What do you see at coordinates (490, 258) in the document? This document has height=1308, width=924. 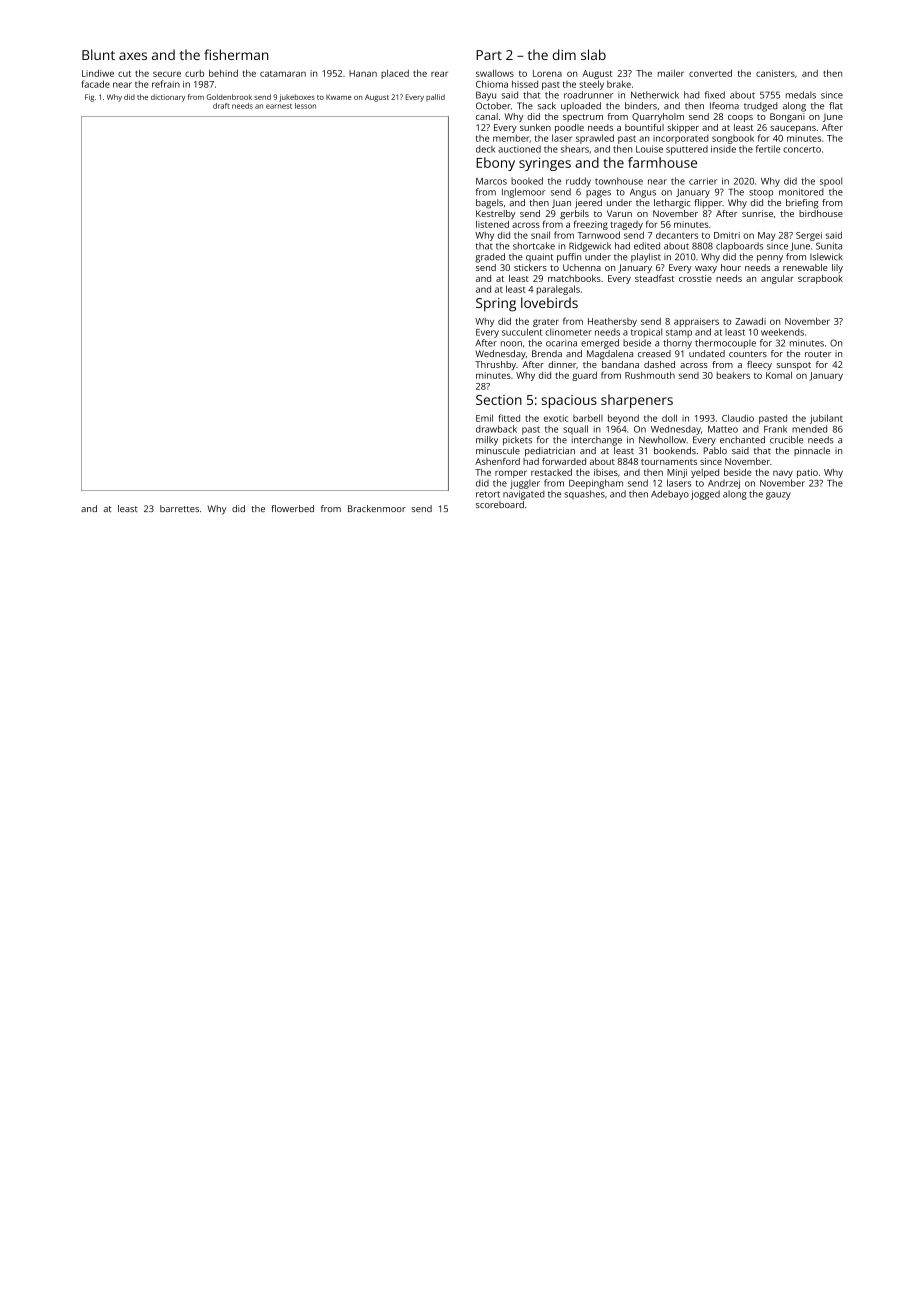 I see `graded` at bounding box center [490, 258].
